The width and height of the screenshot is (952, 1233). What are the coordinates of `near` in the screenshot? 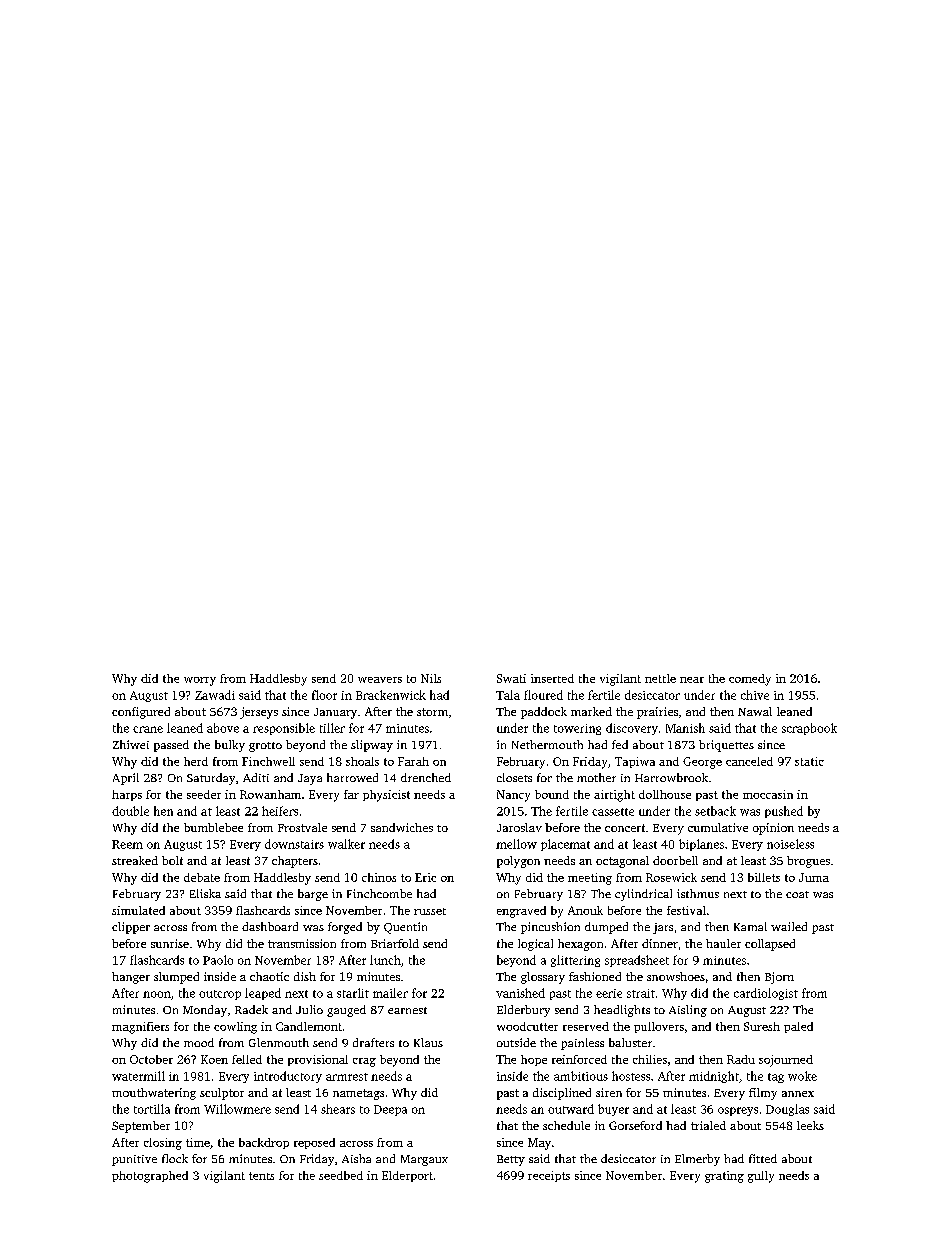 It's located at (692, 680).
